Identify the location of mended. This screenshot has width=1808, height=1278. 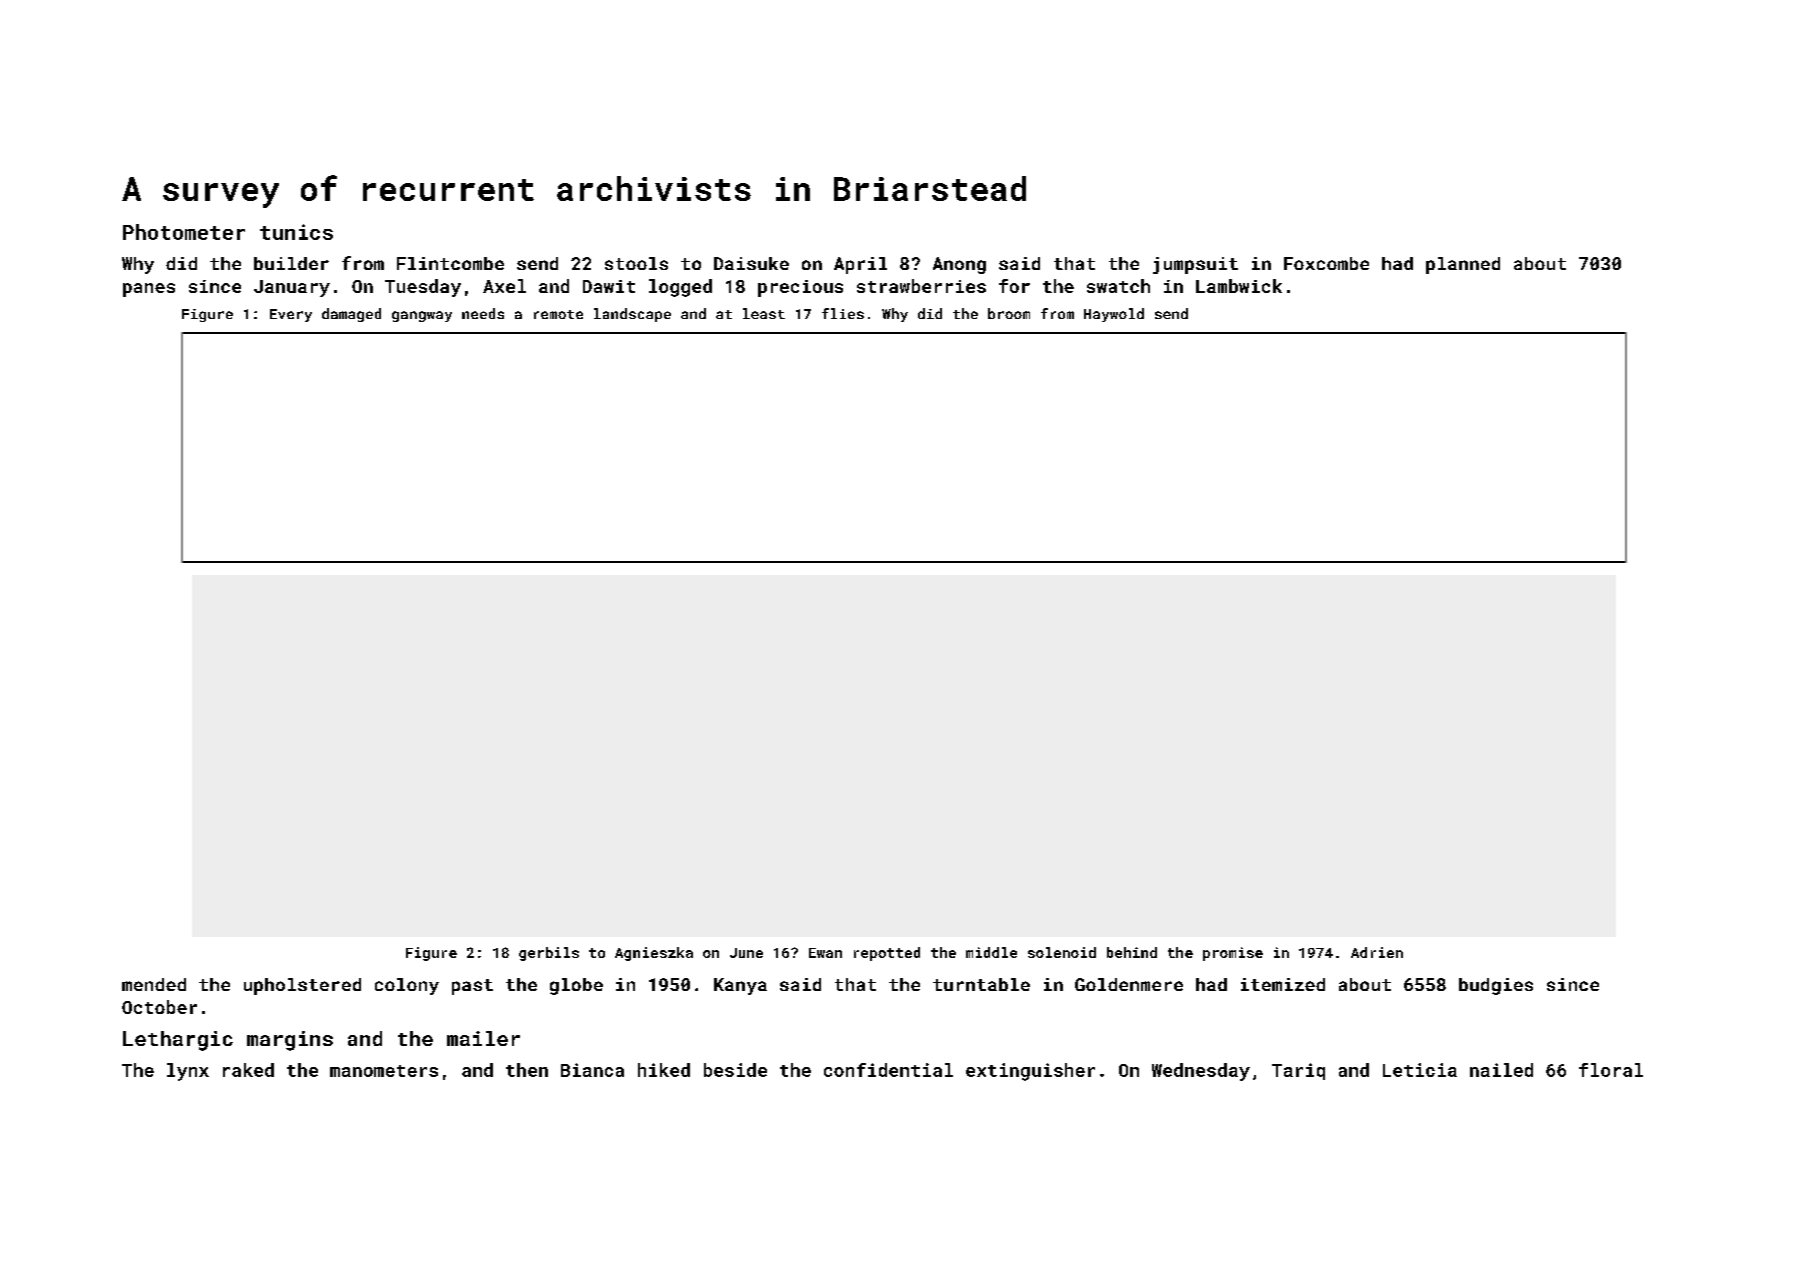
(154, 984).
